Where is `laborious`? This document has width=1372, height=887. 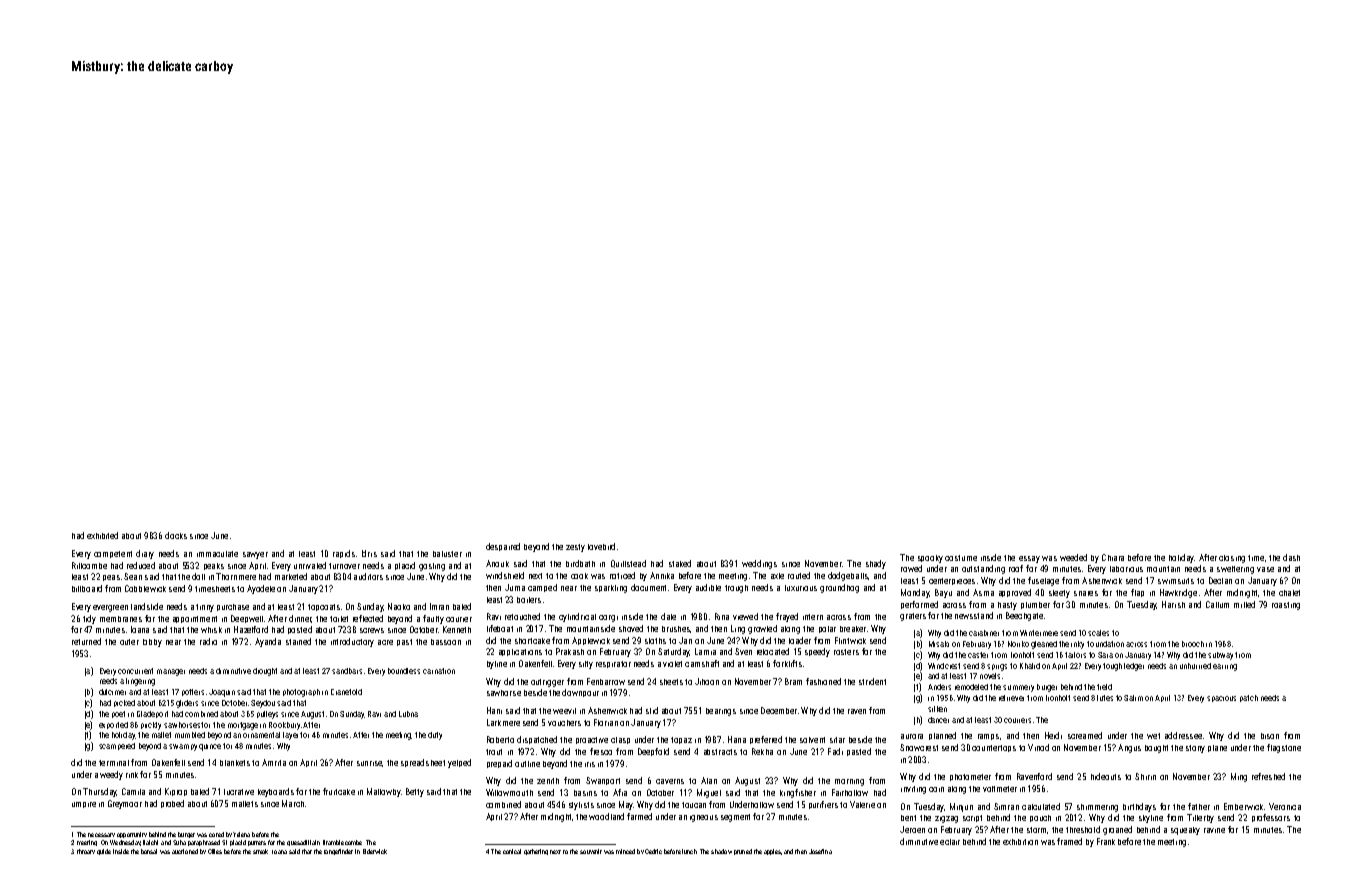
laborious is located at coordinates (1126, 569).
